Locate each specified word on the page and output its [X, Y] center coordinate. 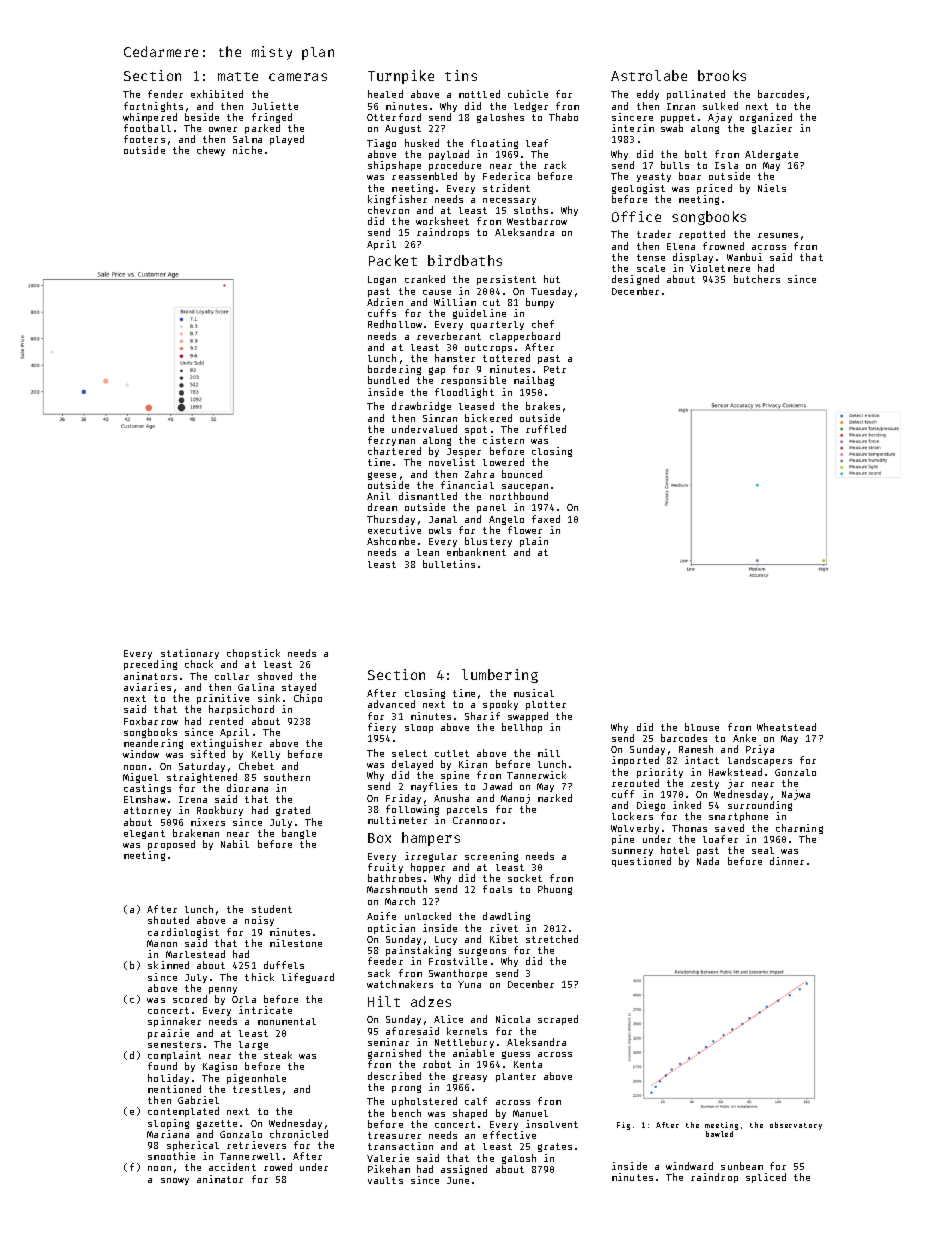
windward [689, 1166]
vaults [385, 1180]
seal [763, 850]
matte [238, 76]
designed [635, 280]
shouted [168, 920]
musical [534, 693]
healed [385, 94]
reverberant [449, 336]
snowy [175, 1181]
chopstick [253, 655]
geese [382, 476]
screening [491, 857]
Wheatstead [786, 727]
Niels [772, 188]
